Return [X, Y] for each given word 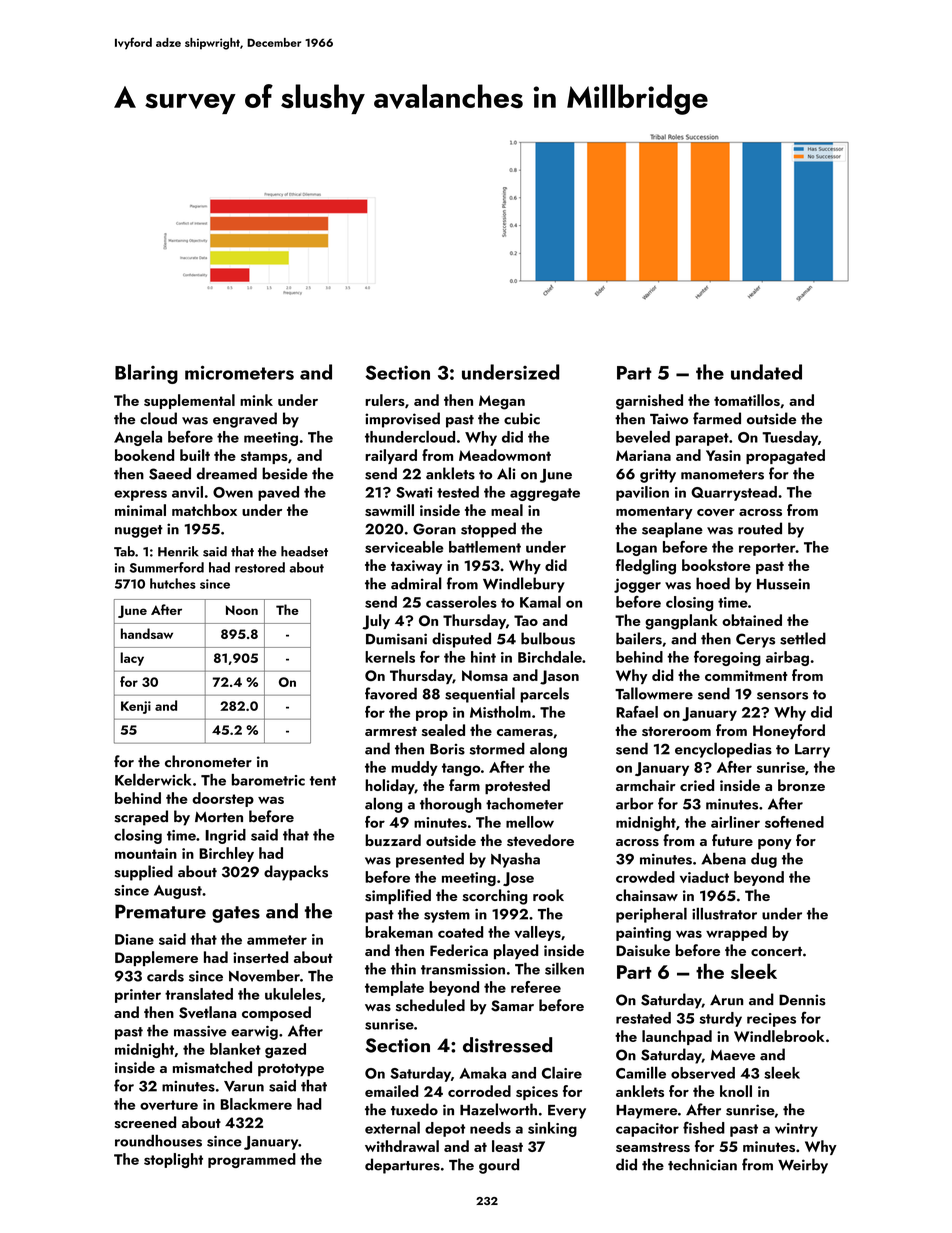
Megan [502, 402]
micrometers [239, 372]
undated [766, 372]
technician [702, 1164]
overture [169, 1105]
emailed [391, 1091]
